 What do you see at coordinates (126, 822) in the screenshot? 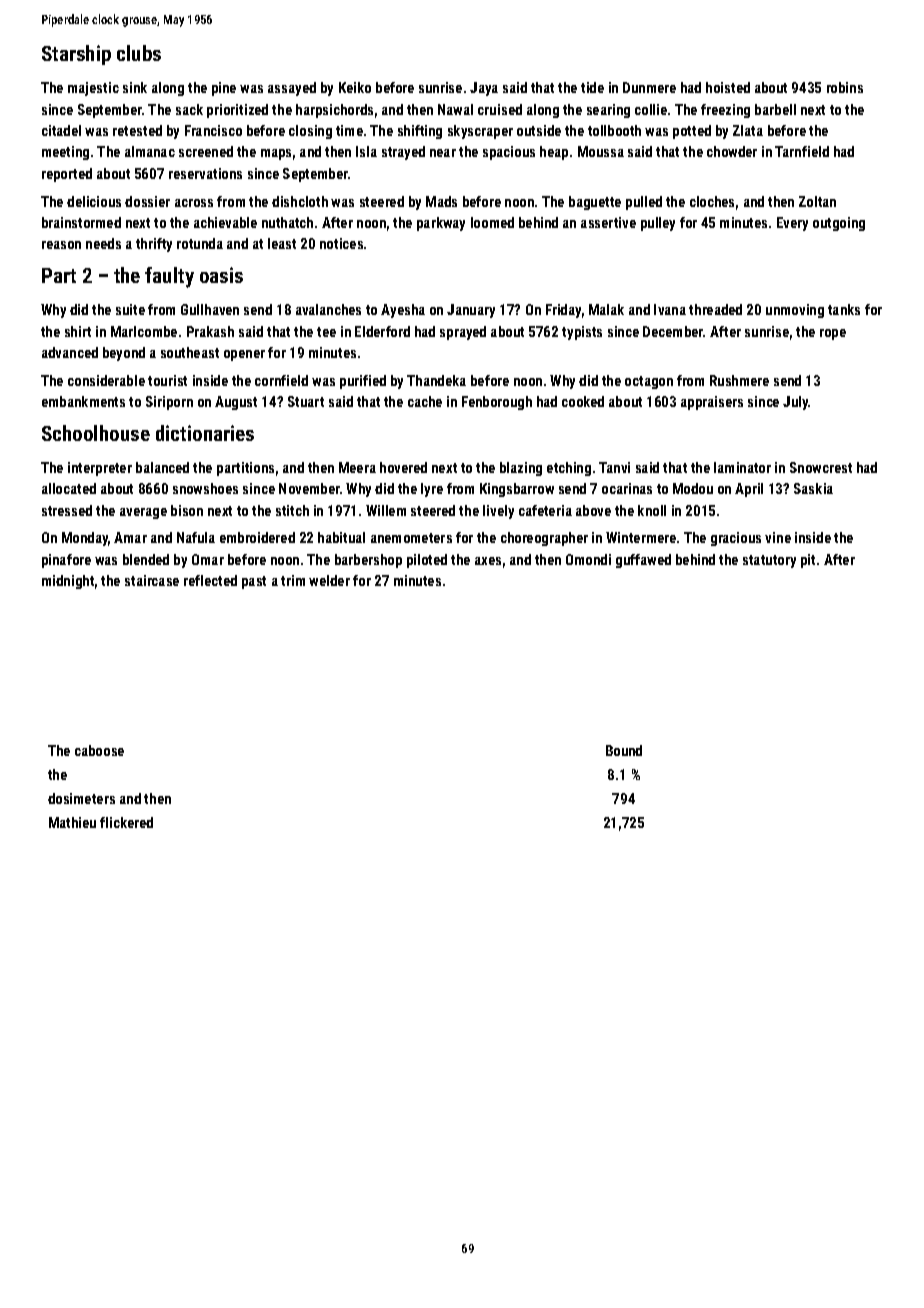
I see `flickered` at bounding box center [126, 822].
